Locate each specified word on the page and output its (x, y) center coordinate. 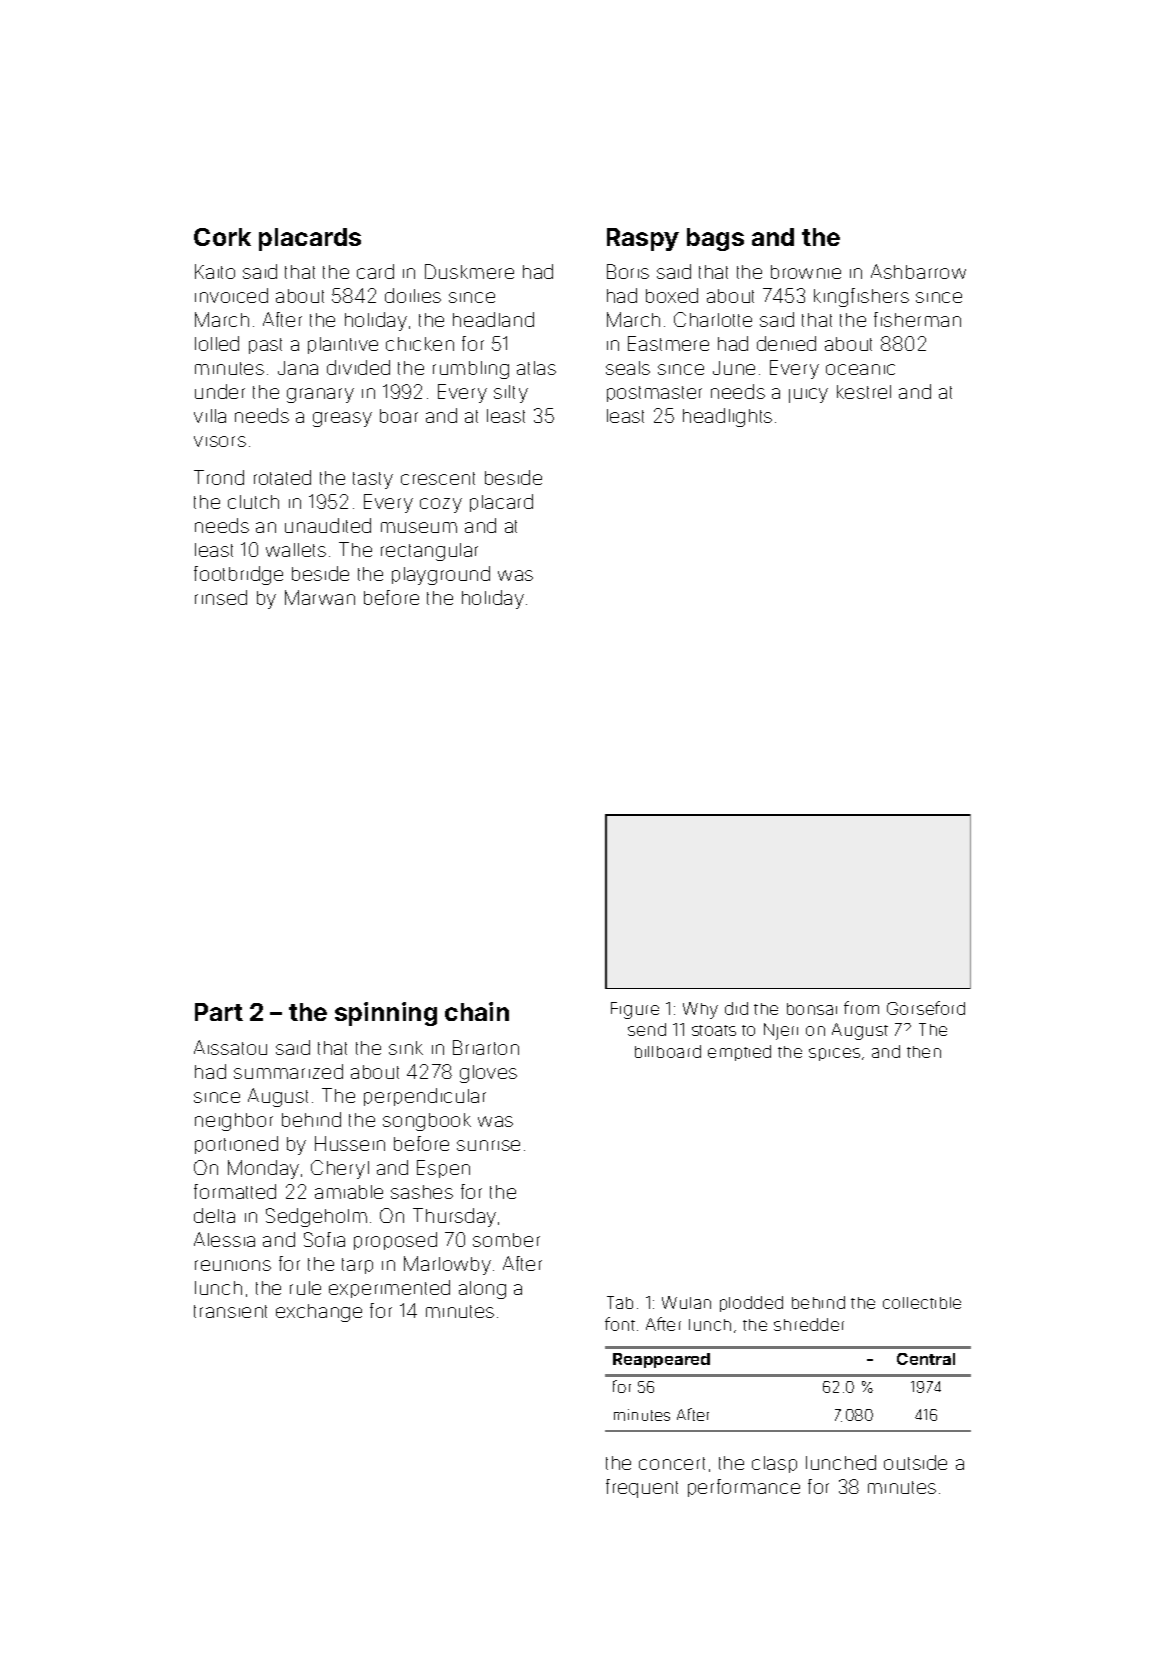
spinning (386, 1014)
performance (744, 1488)
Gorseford (926, 1008)
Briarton (486, 1047)
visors (220, 441)
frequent (642, 1488)
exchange (319, 1313)
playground (441, 575)
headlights (727, 417)
